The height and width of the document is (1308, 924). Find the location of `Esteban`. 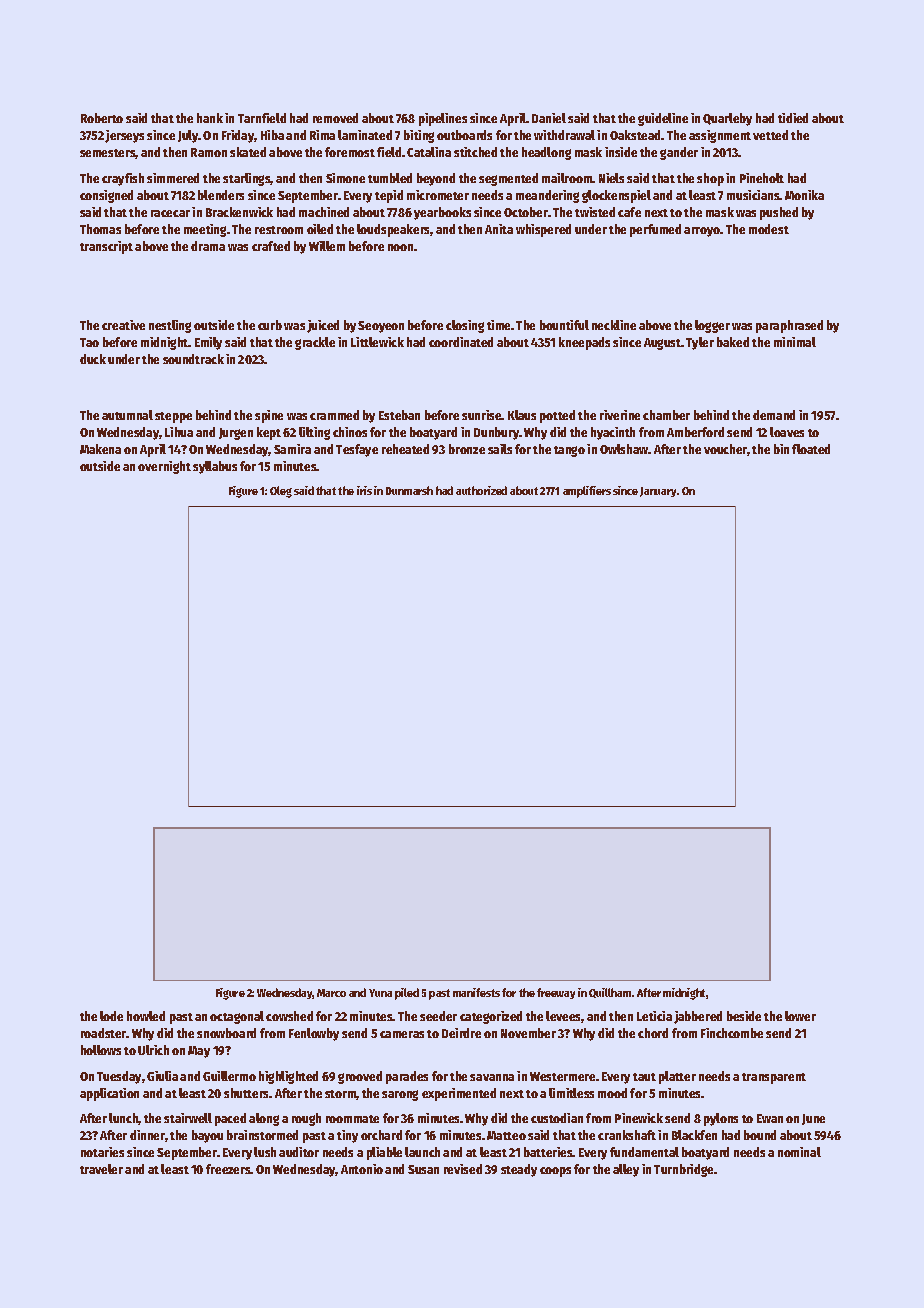

Esteban is located at coordinates (399, 415).
